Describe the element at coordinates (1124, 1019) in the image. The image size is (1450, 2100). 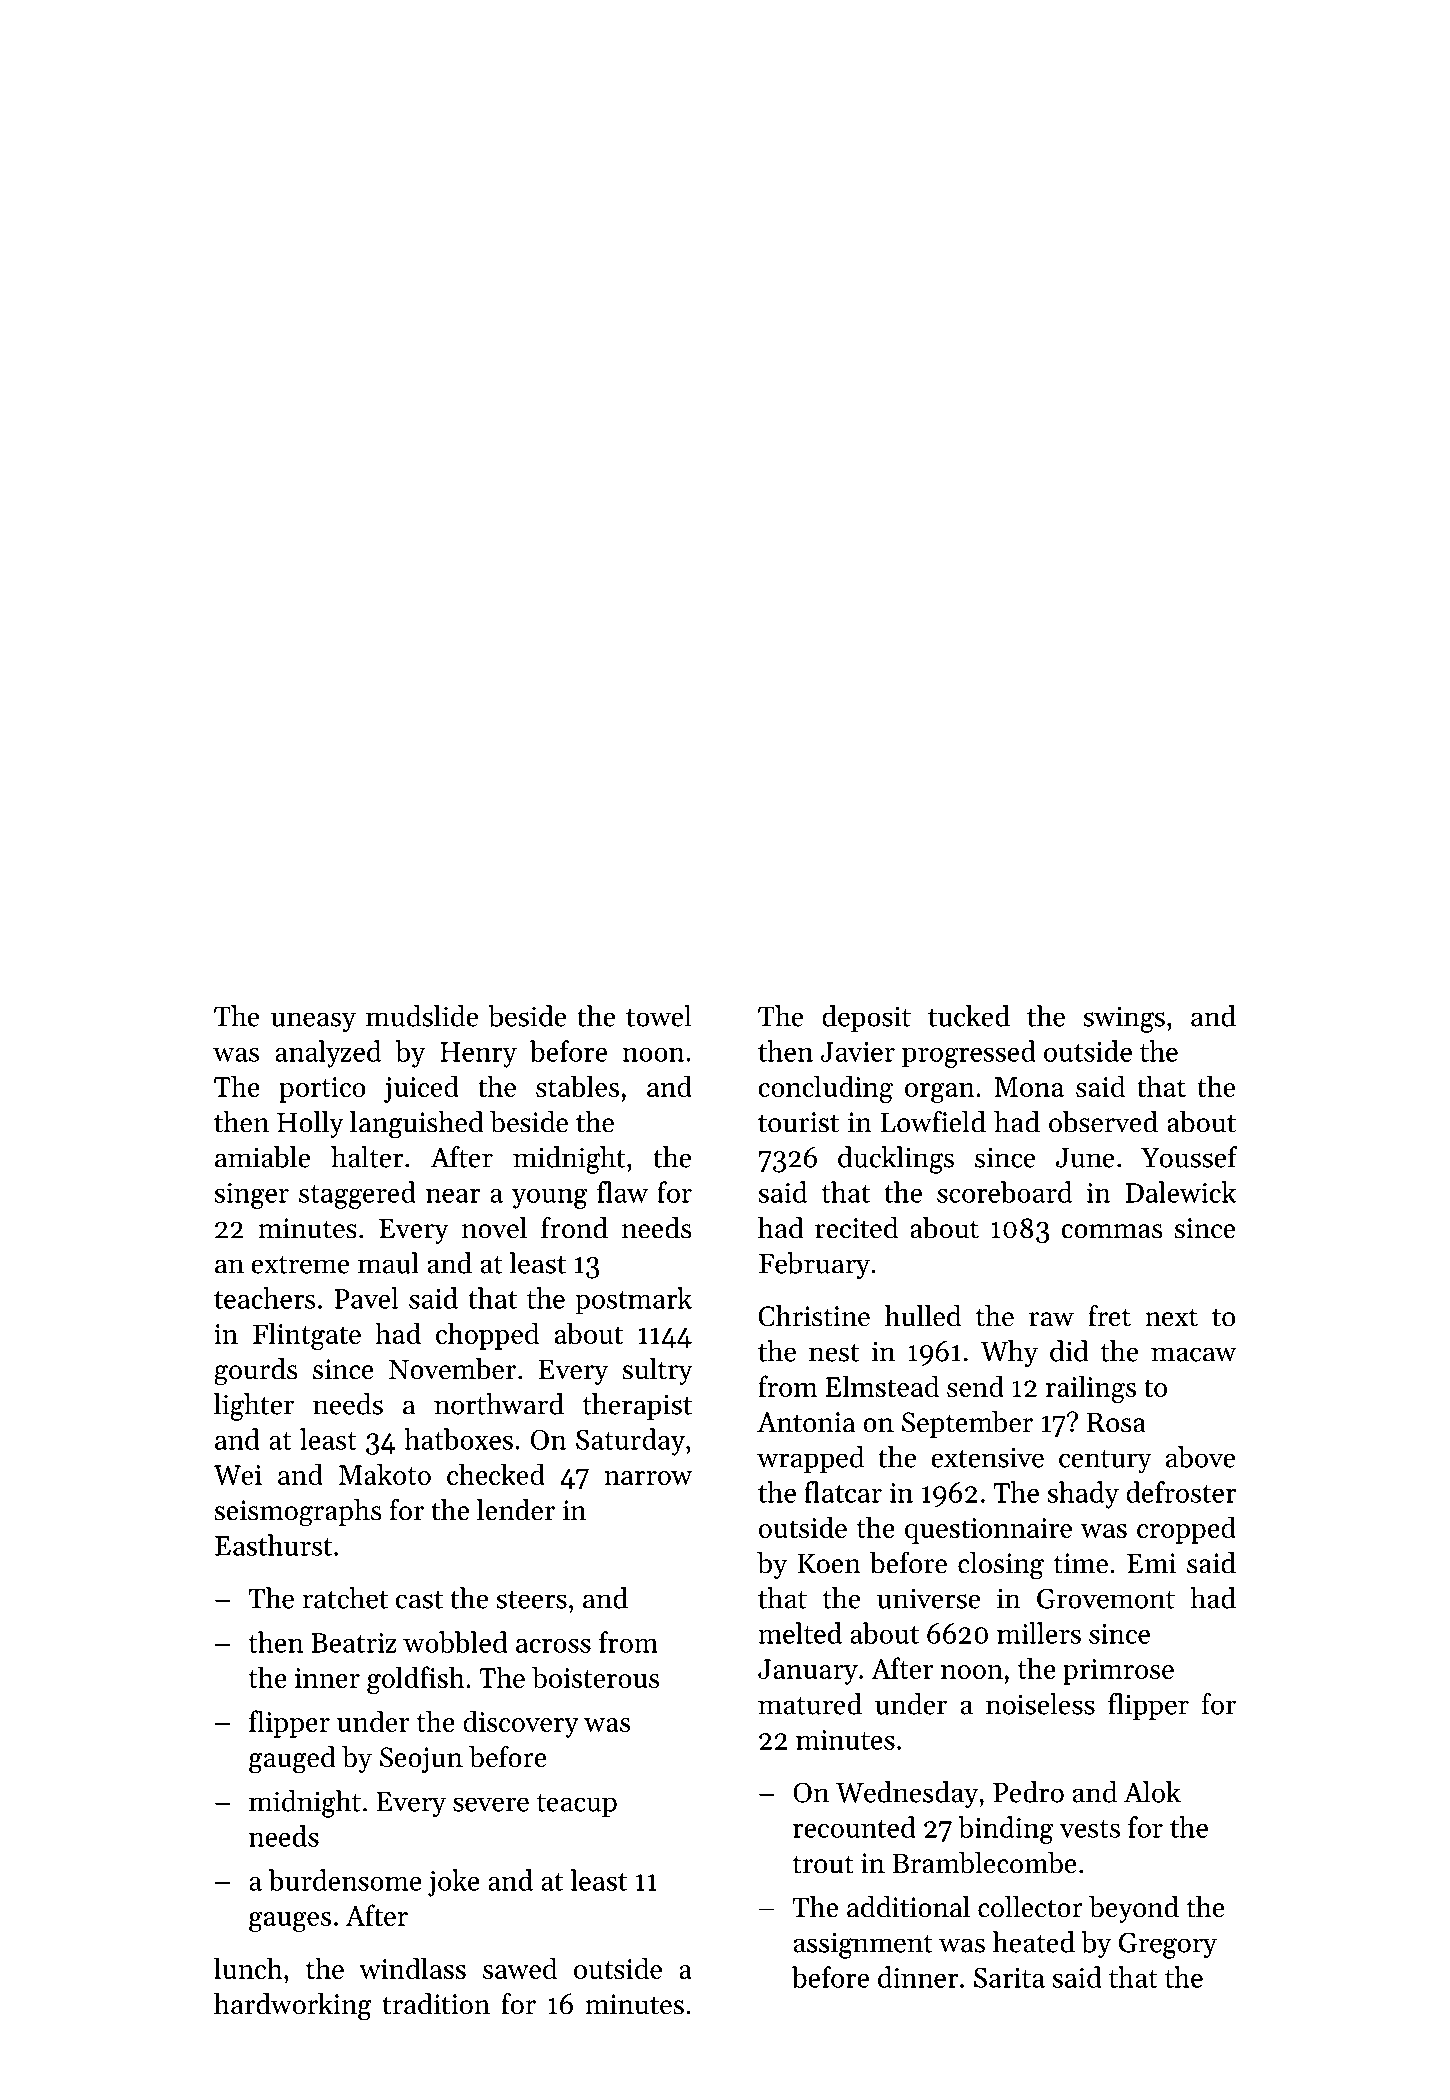
I see `swings` at that location.
